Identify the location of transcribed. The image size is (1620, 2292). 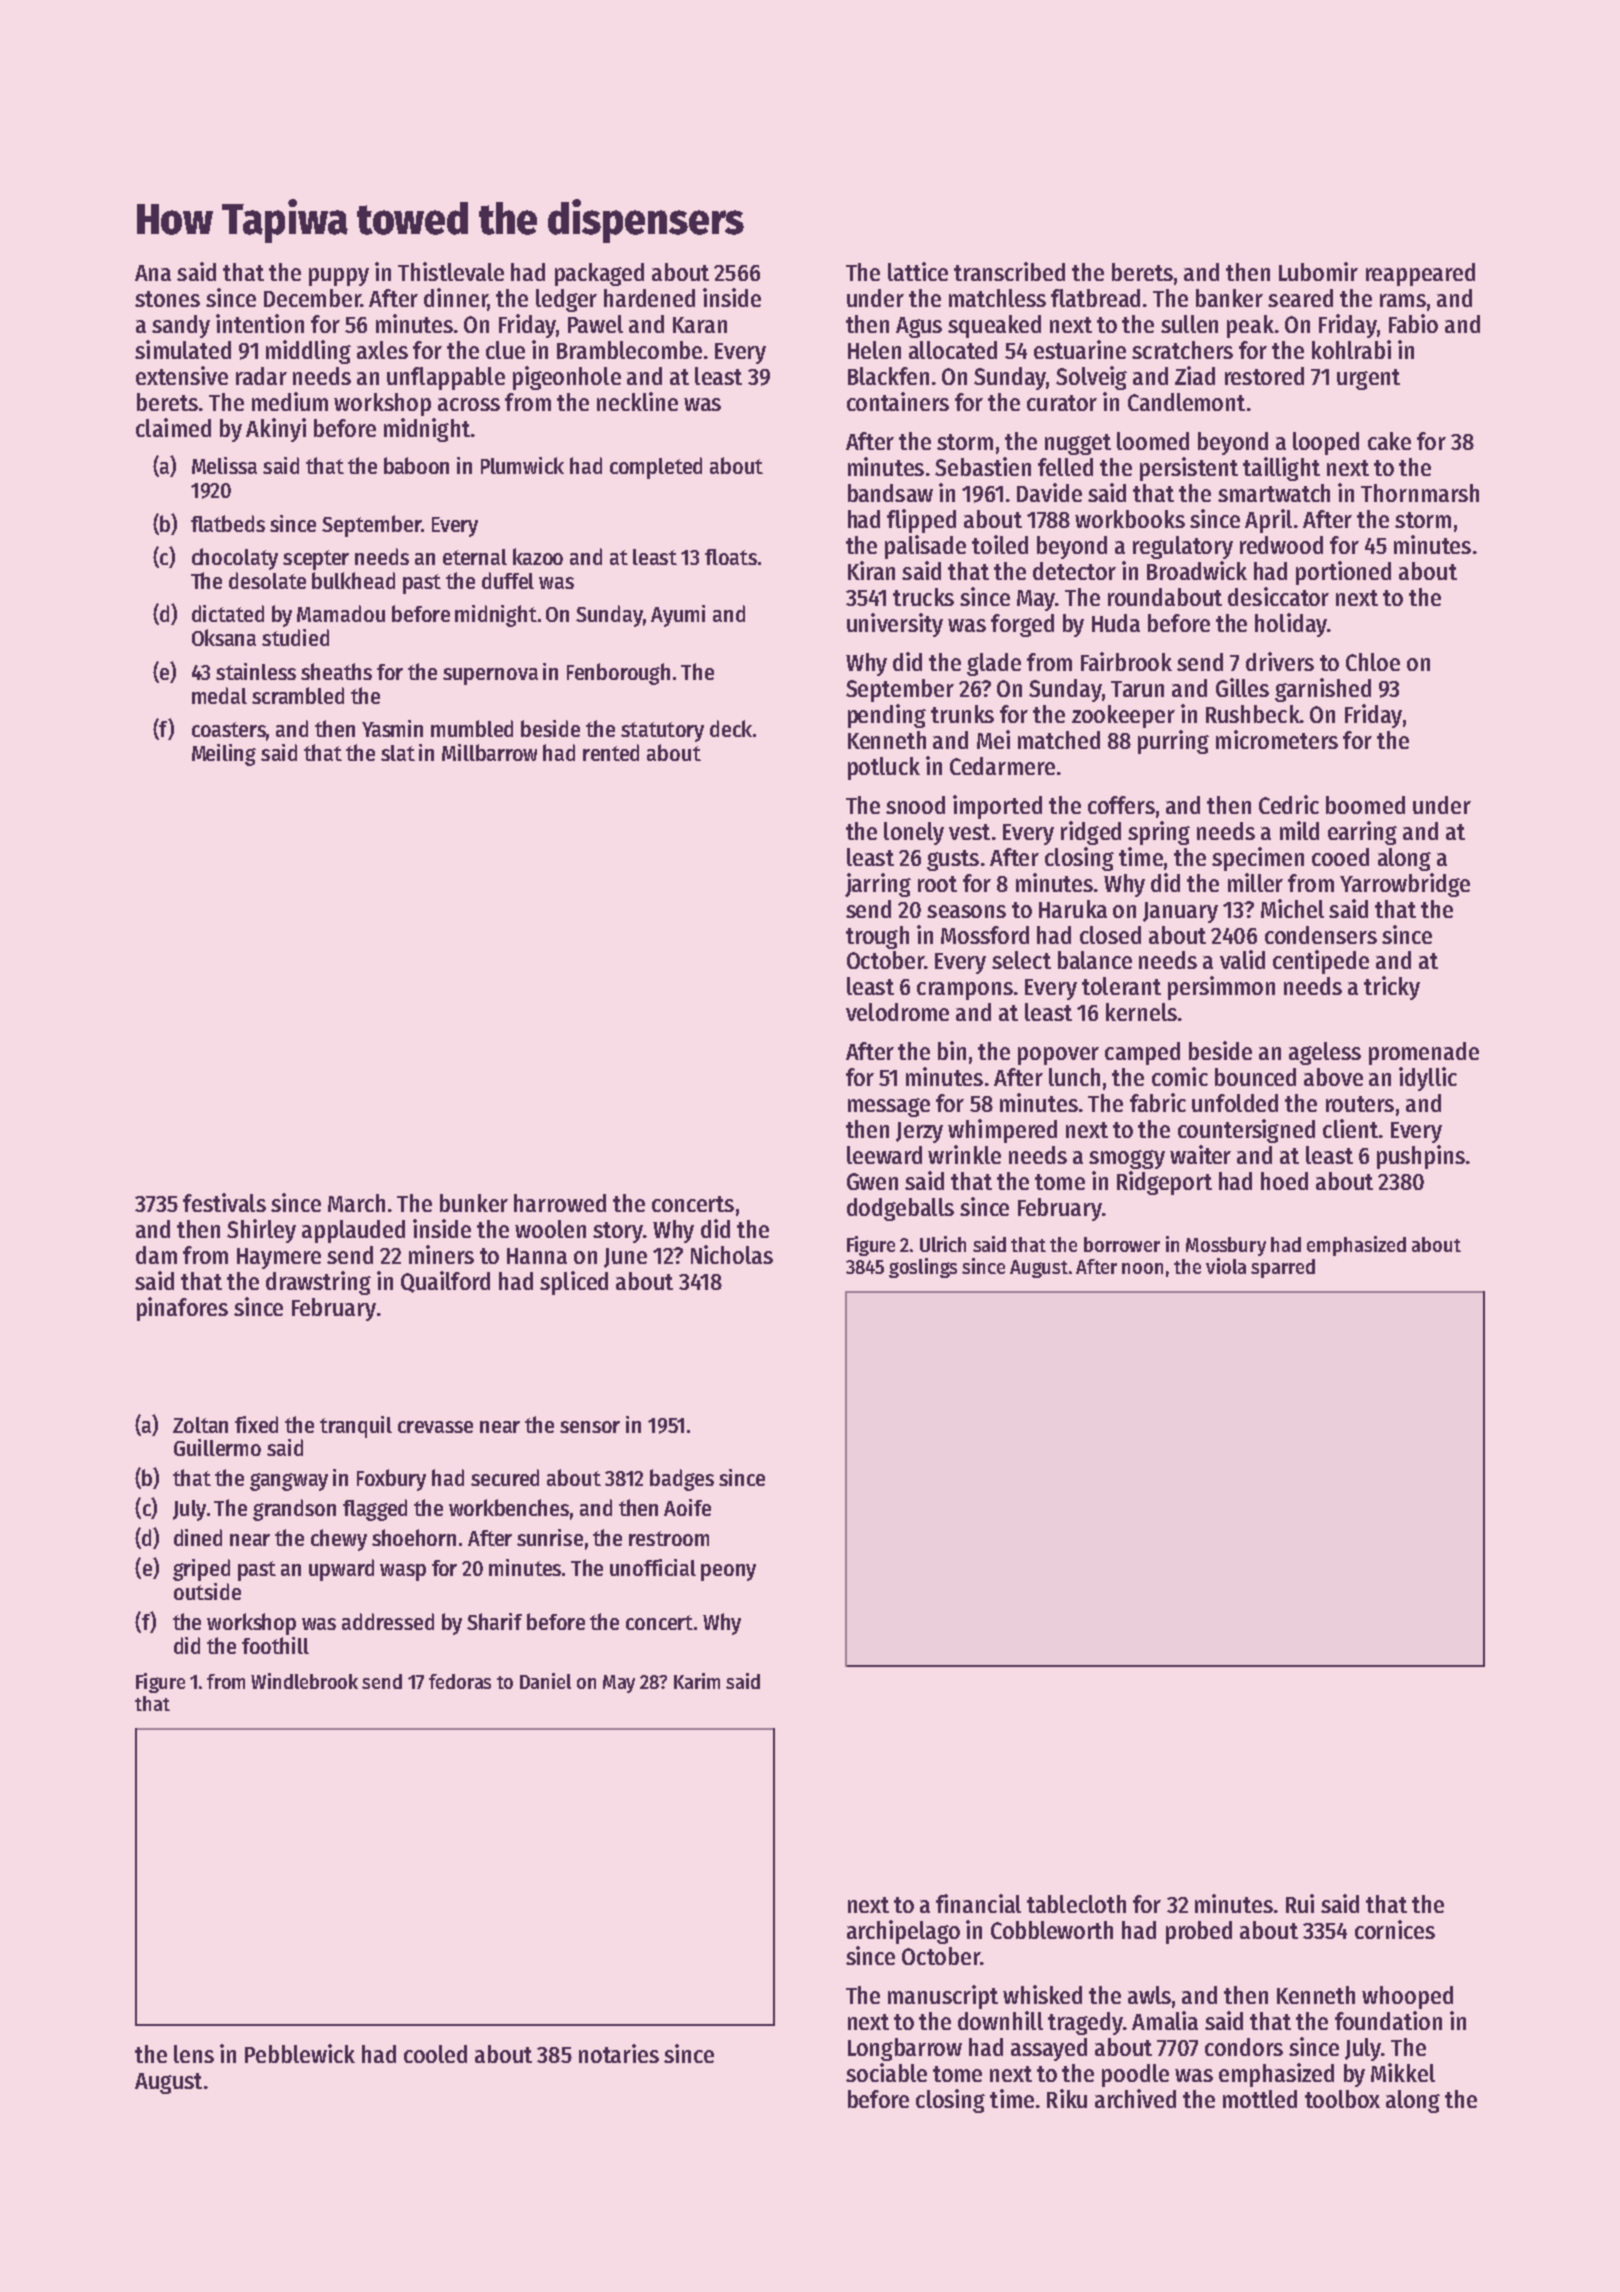
(1009, 271).
